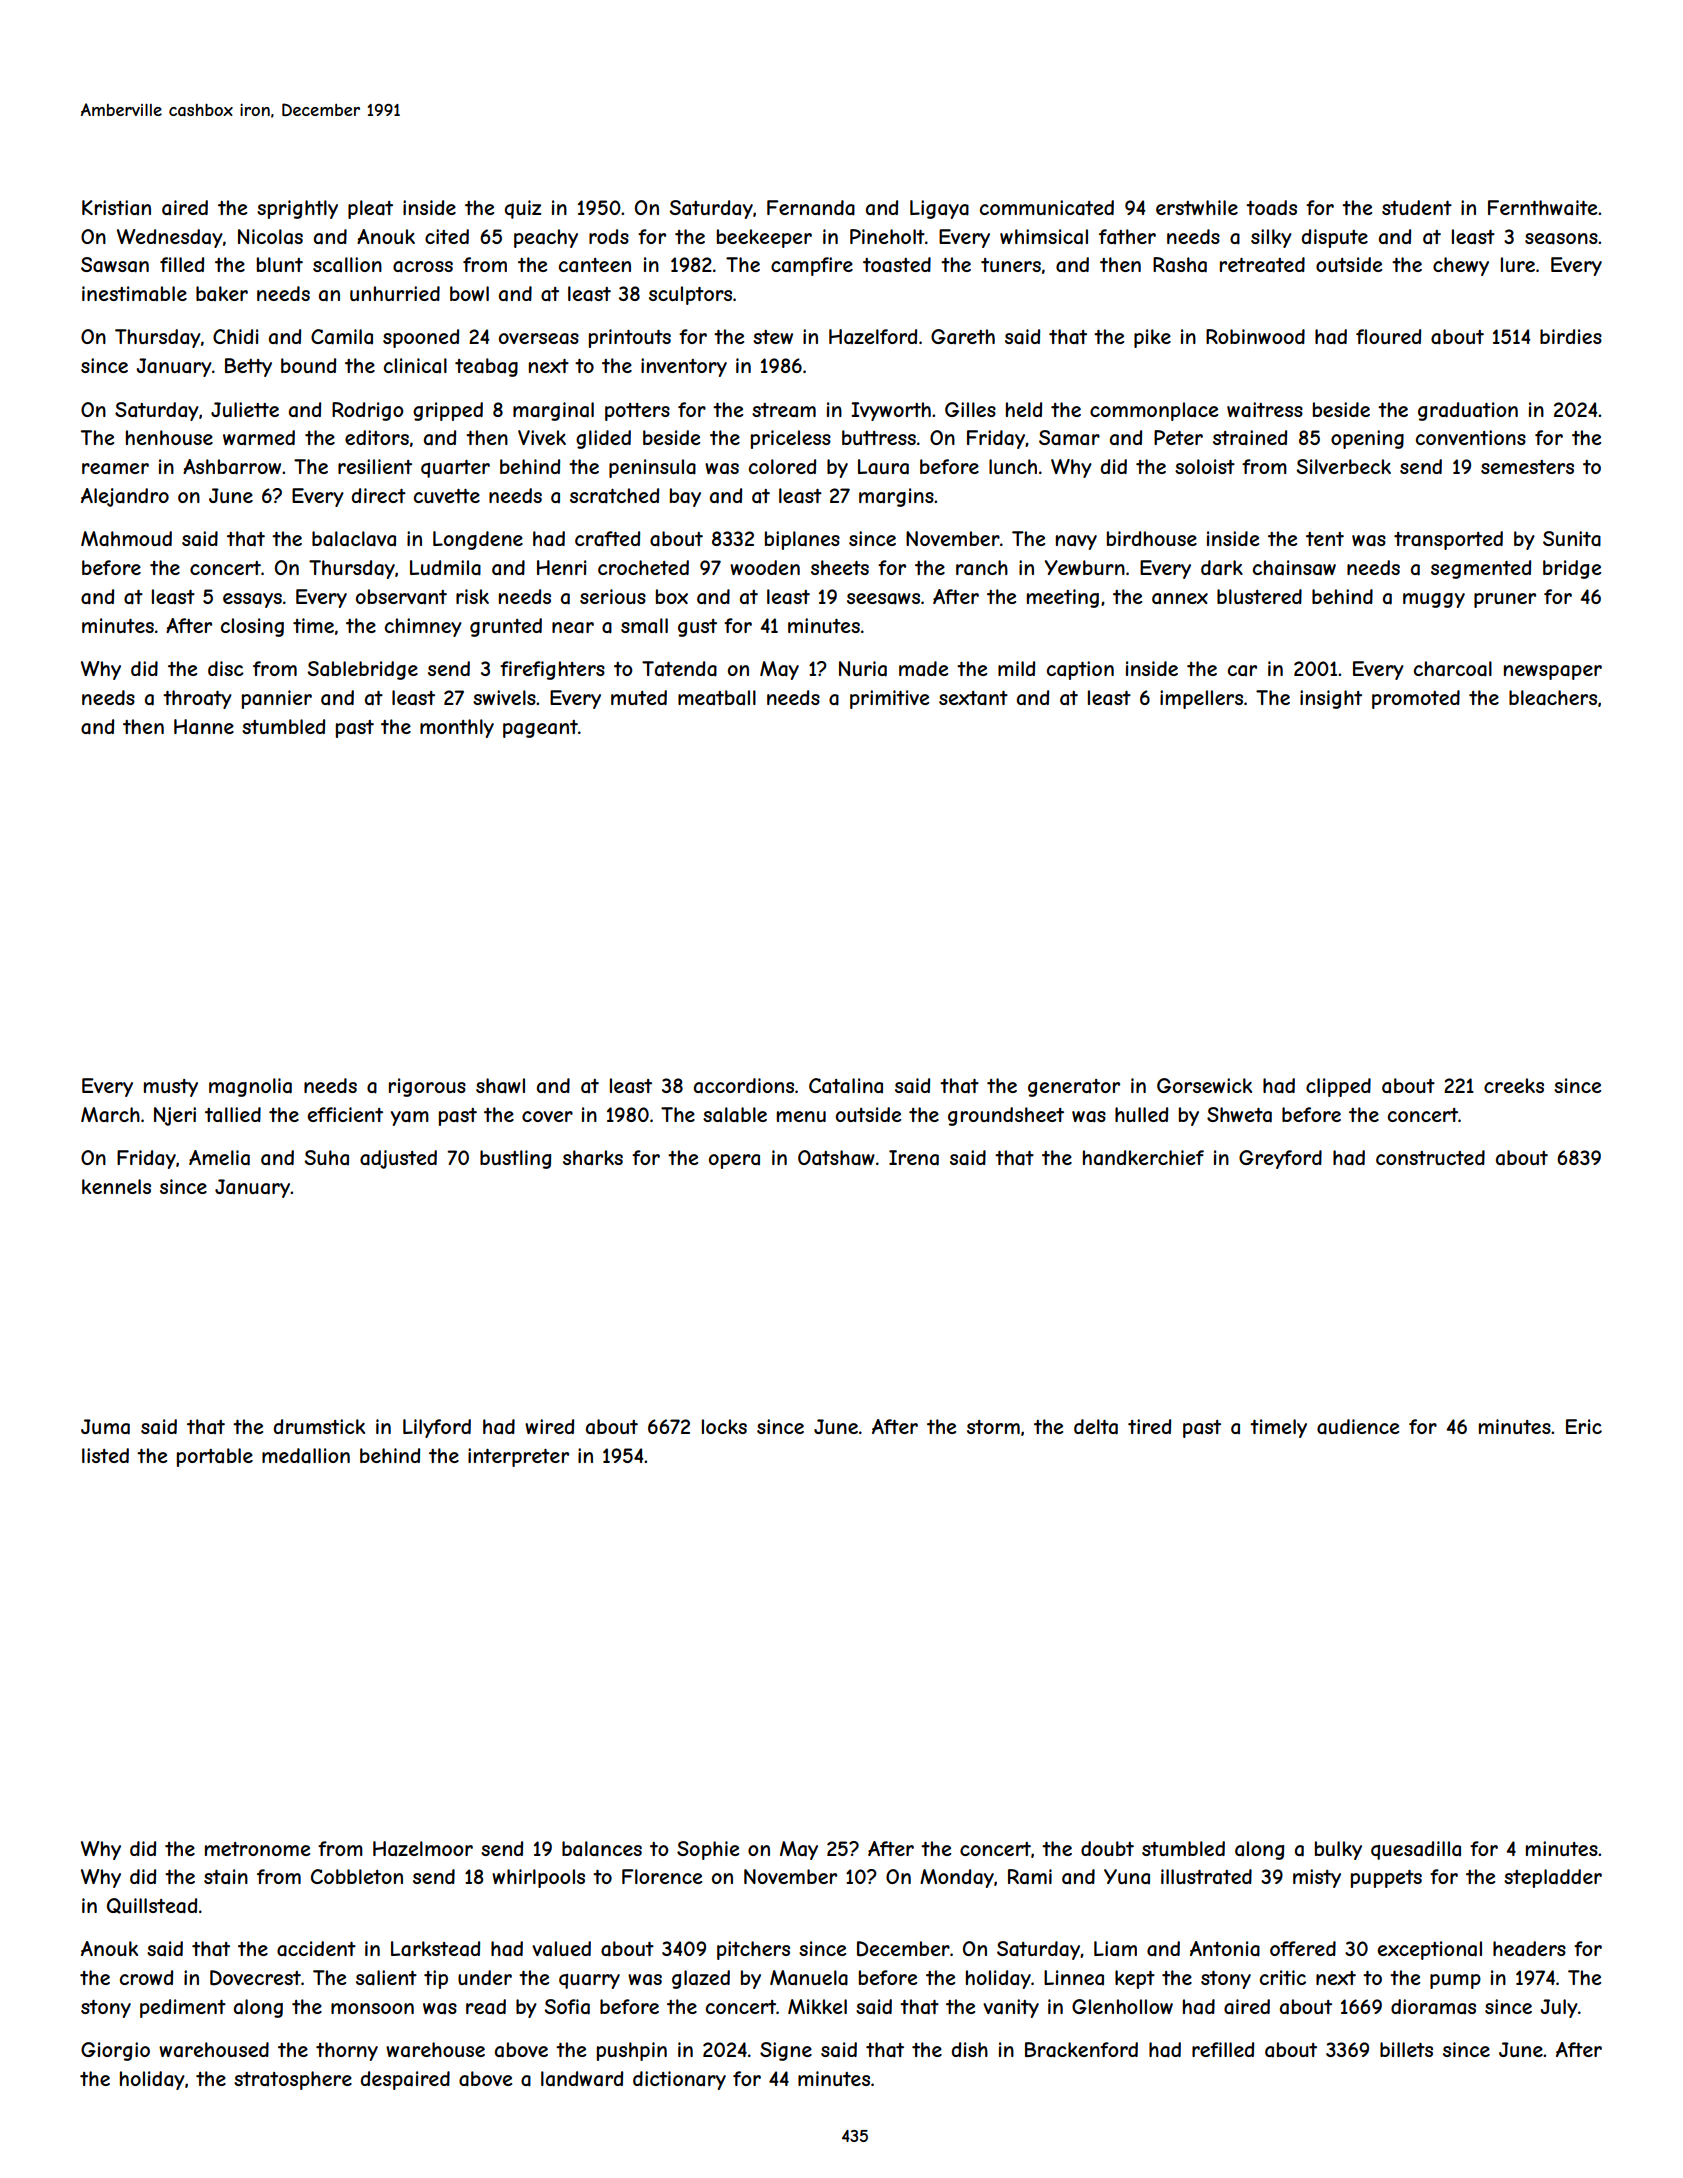 The height and width of the image is (2178, 1683). I want to click on toads, so click(1271, 208).
